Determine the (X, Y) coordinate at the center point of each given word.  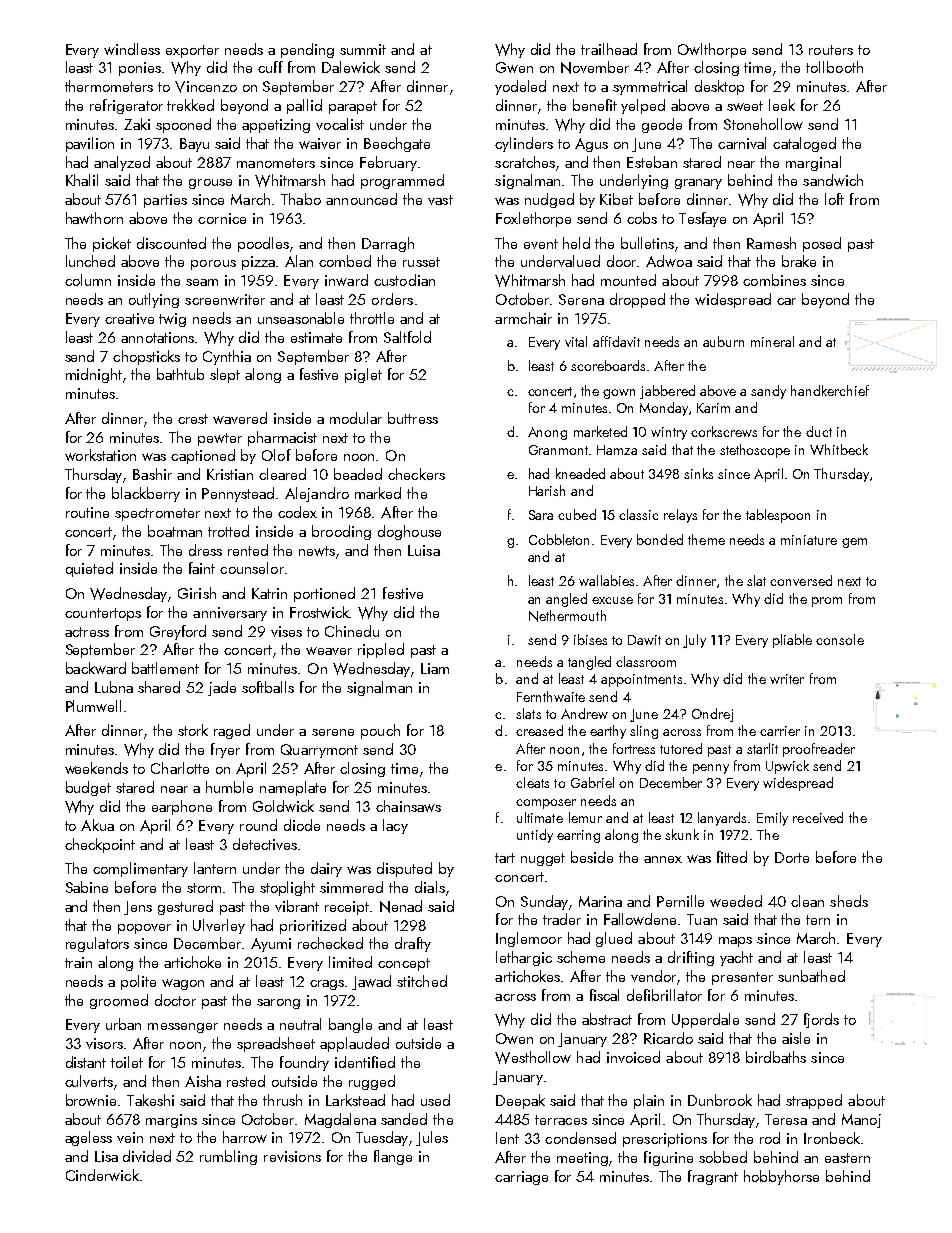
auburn (723, 341)
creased (539, 730)
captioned (203, 456)
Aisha (203, 1081)
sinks (698, 473)
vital (576, 341)
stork (193, 730)
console (840, 639)
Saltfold (407, 337)
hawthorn (94, 218)
